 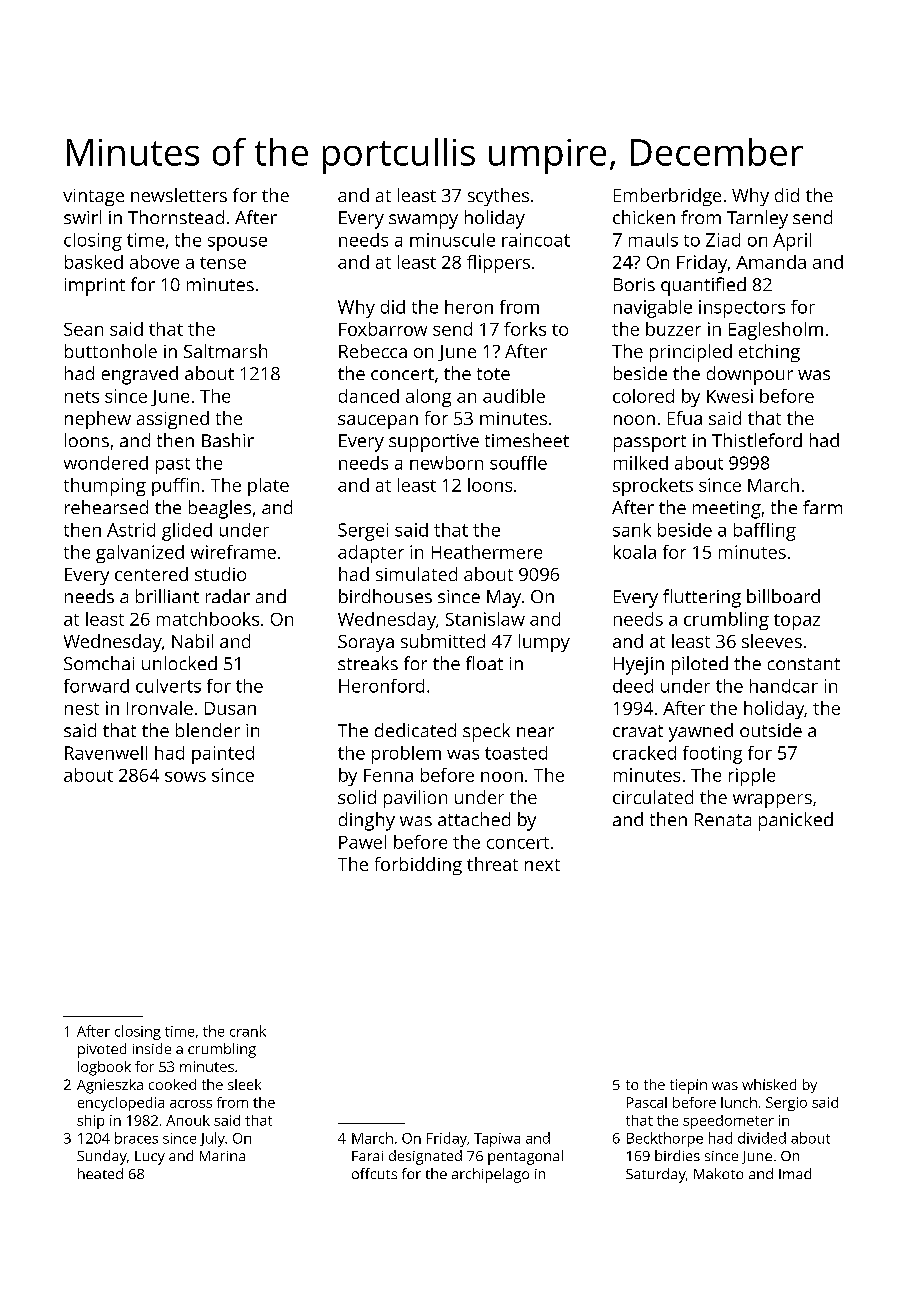 What do you see at coordinates (797, 622) in the screenshot?
I see `topaz` at bounding box center [797, 622].
